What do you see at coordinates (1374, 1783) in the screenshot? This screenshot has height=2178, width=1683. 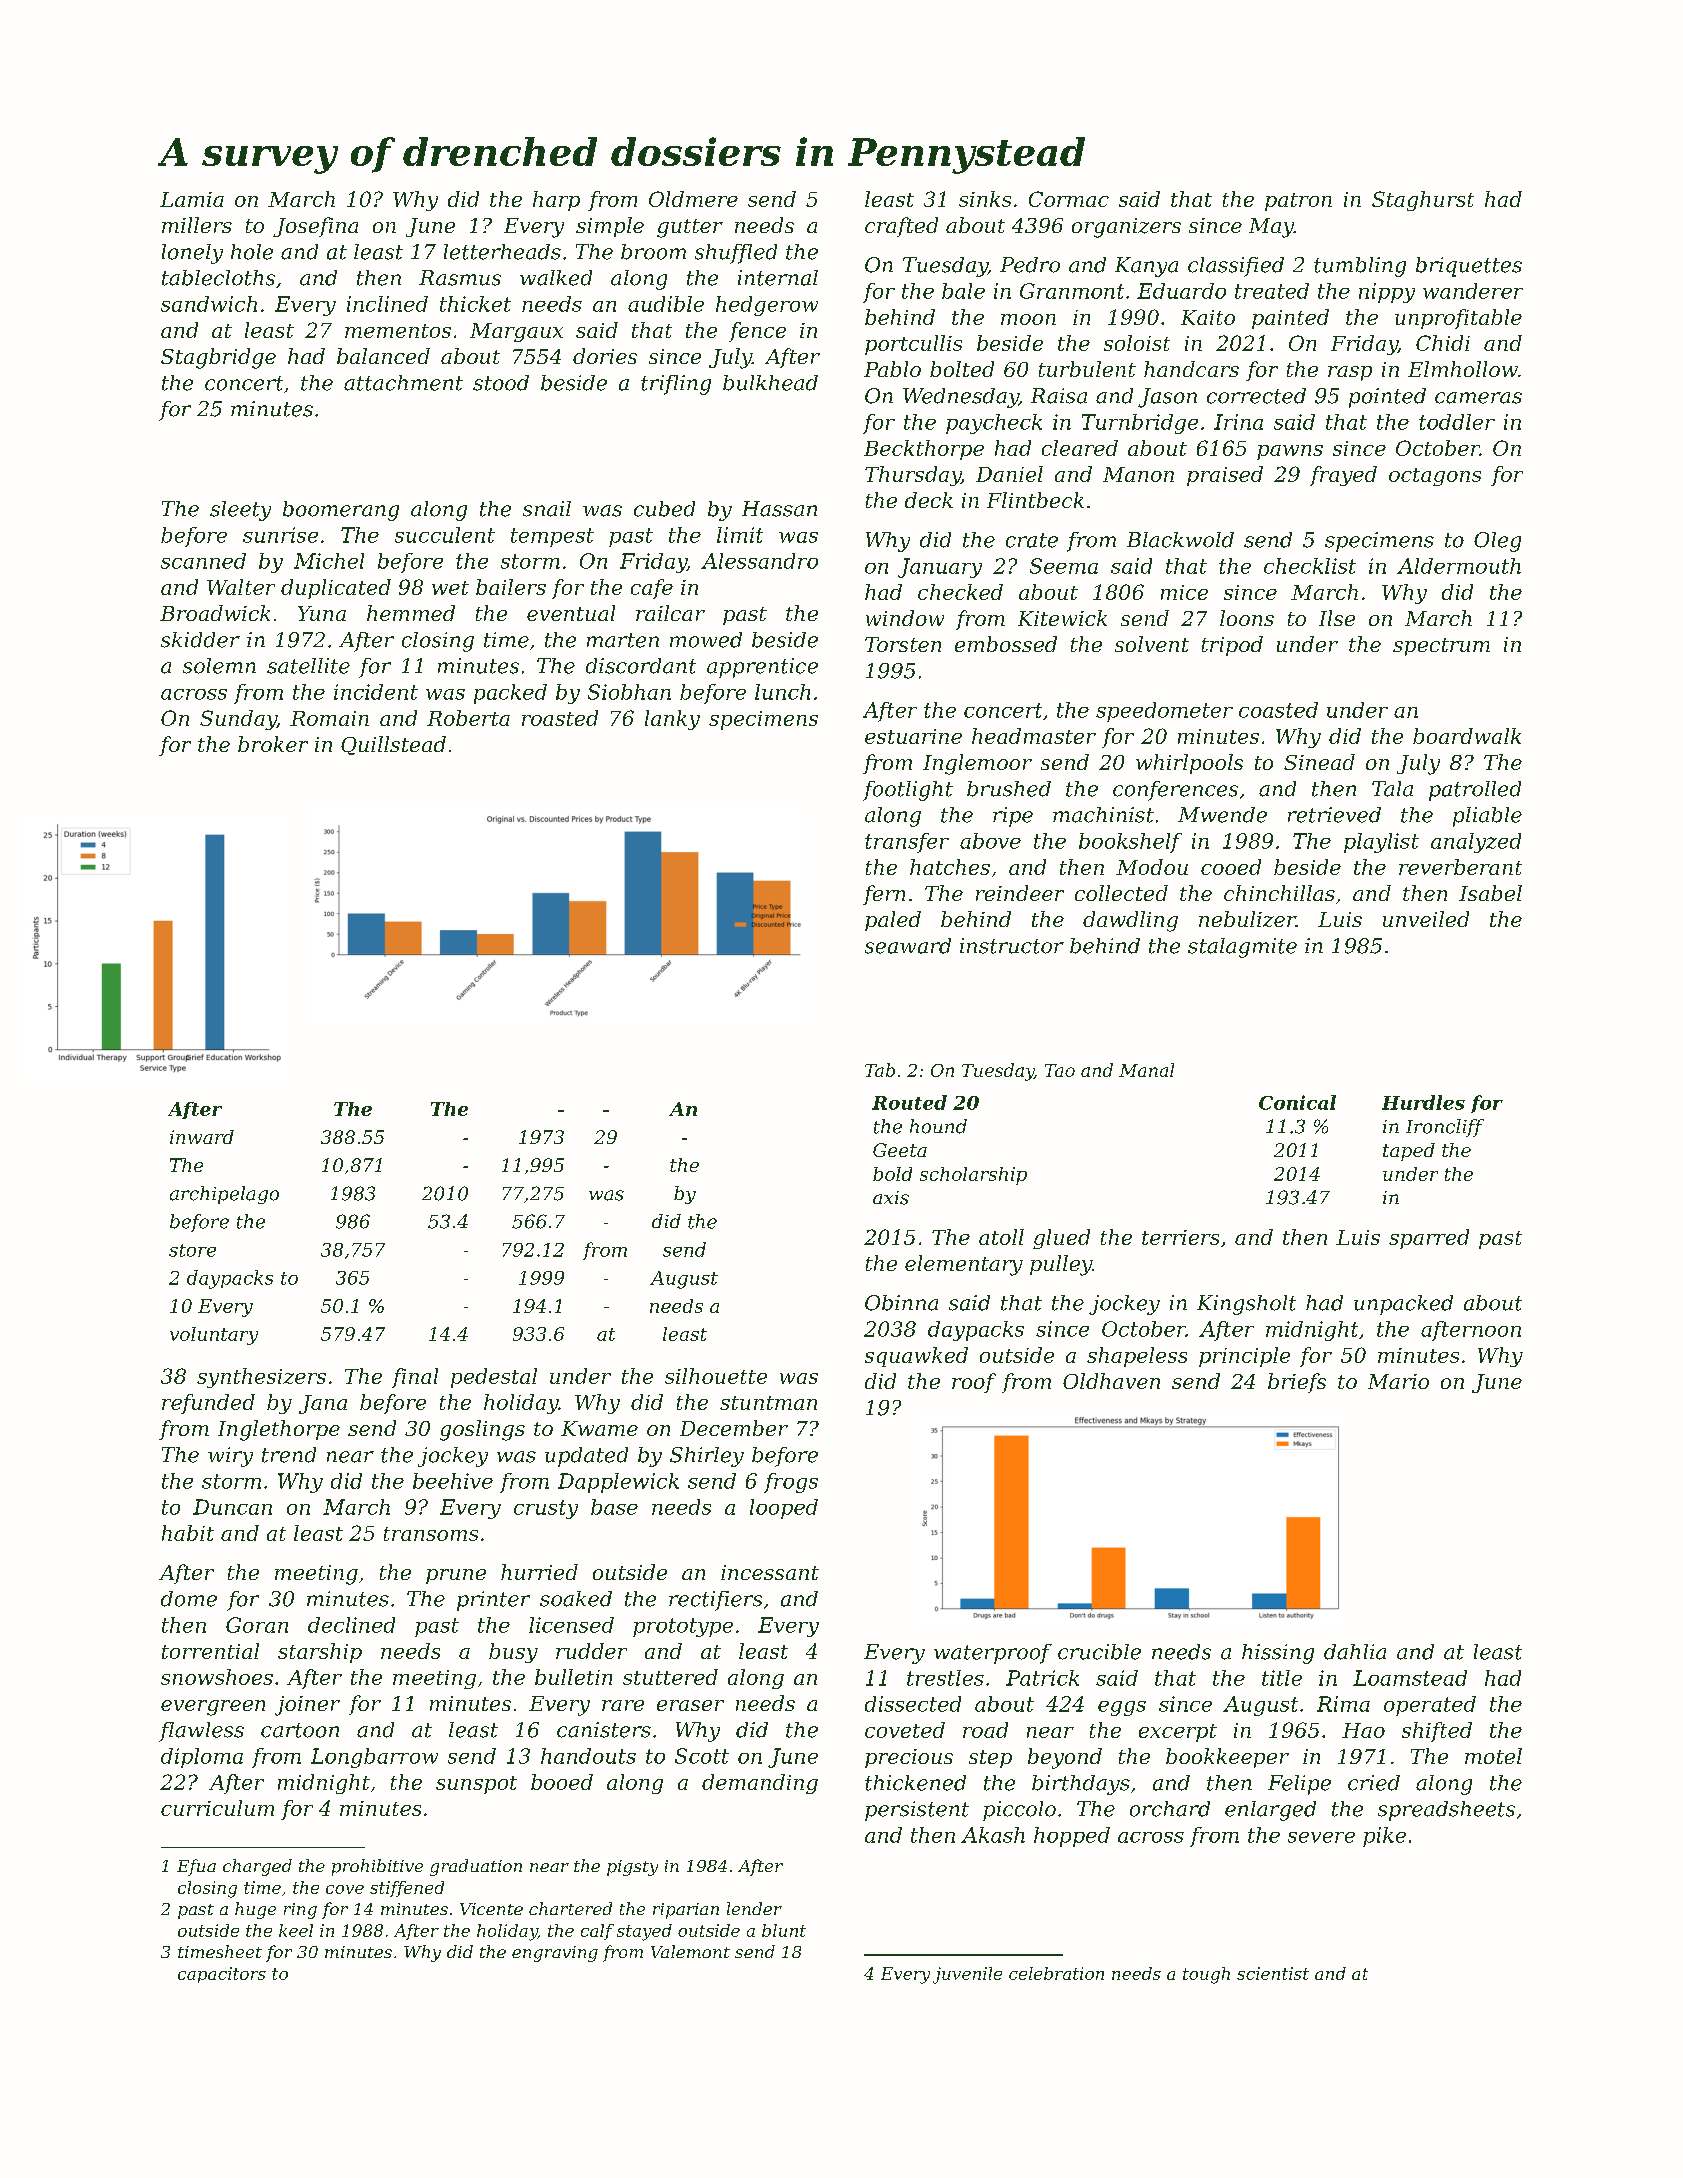 I see `cried` at bounding box center [1374, 1783].
